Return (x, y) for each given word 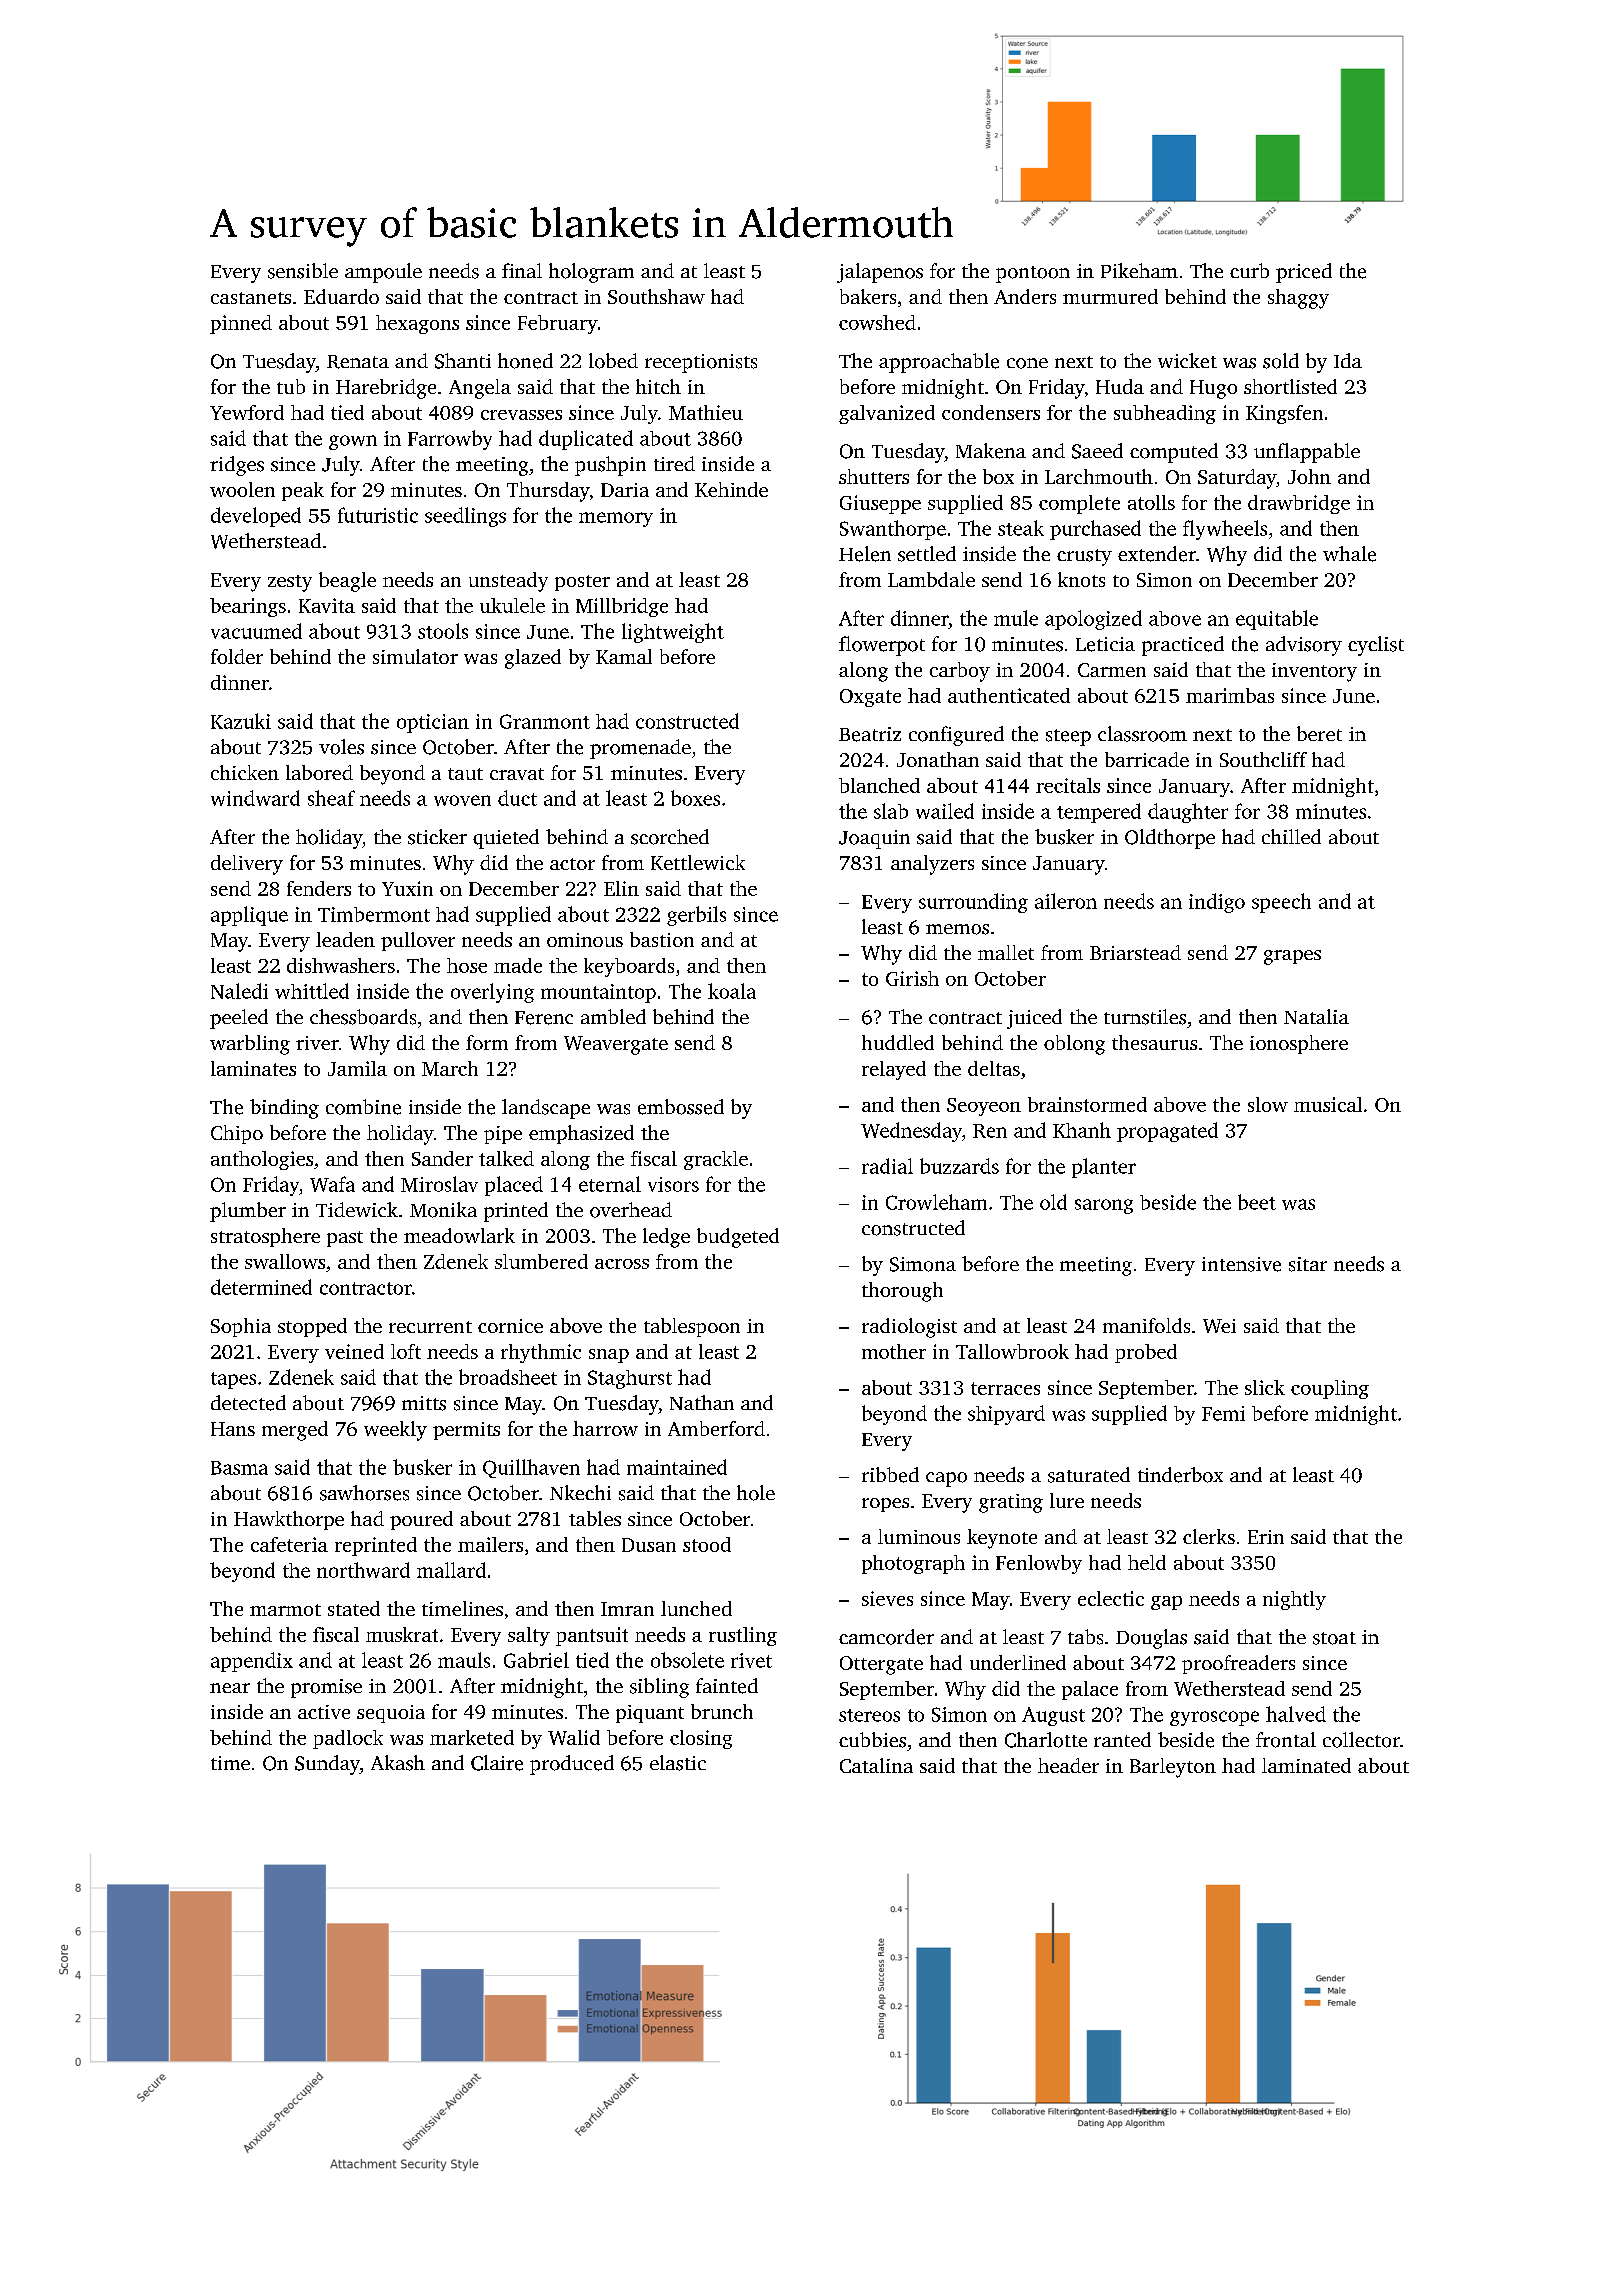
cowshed (877, 322)
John (1309, 476)
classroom (1142, 734)
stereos (869, 1715)
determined (261, 1287)
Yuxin (407, 888)
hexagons (417, 324)
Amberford (716, 1428)
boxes (695, 798)
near (230, 1688)
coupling (1330, 1389)
